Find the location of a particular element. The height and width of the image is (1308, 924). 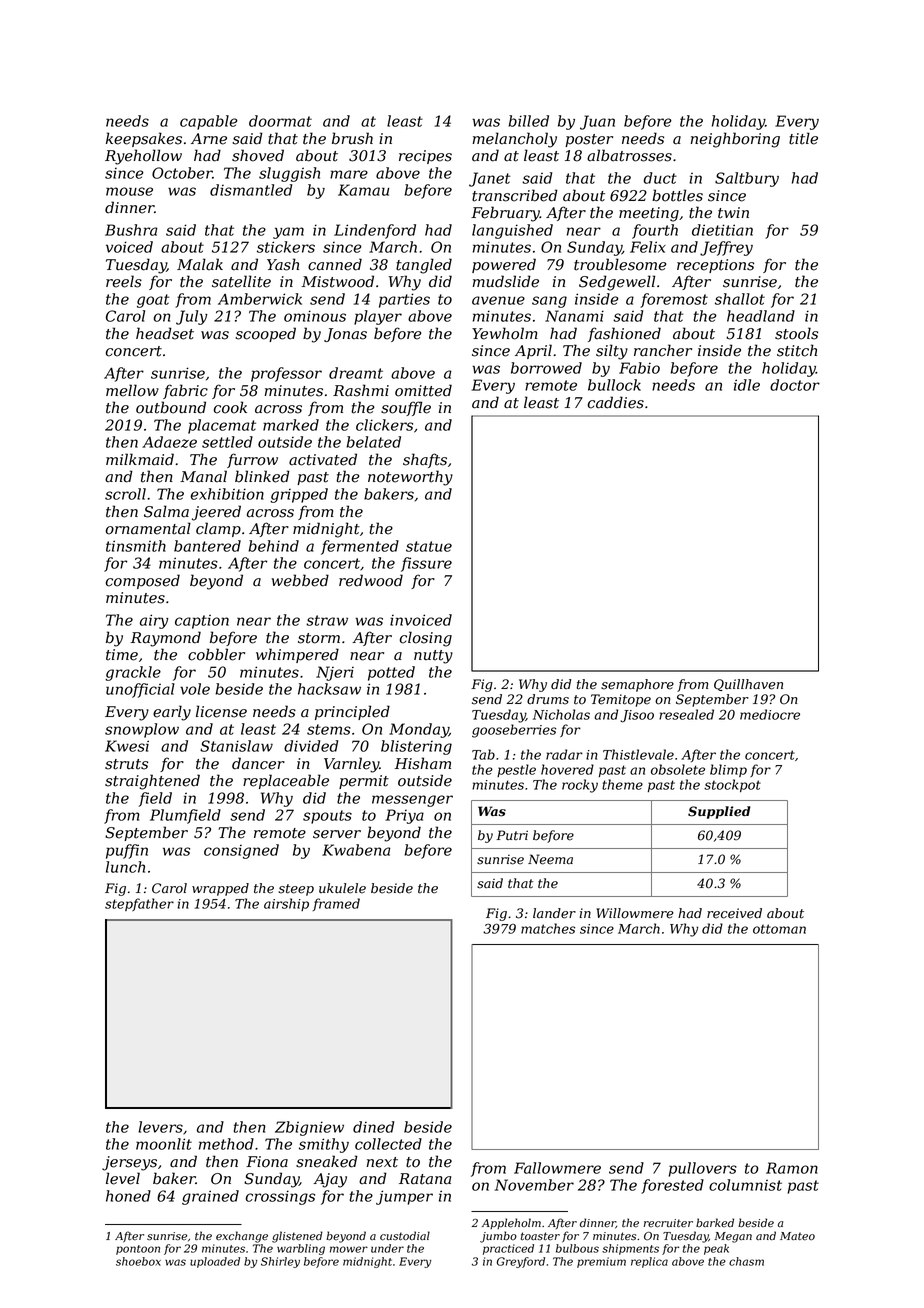

Quillhaven is located at coordinates (748, 685).
